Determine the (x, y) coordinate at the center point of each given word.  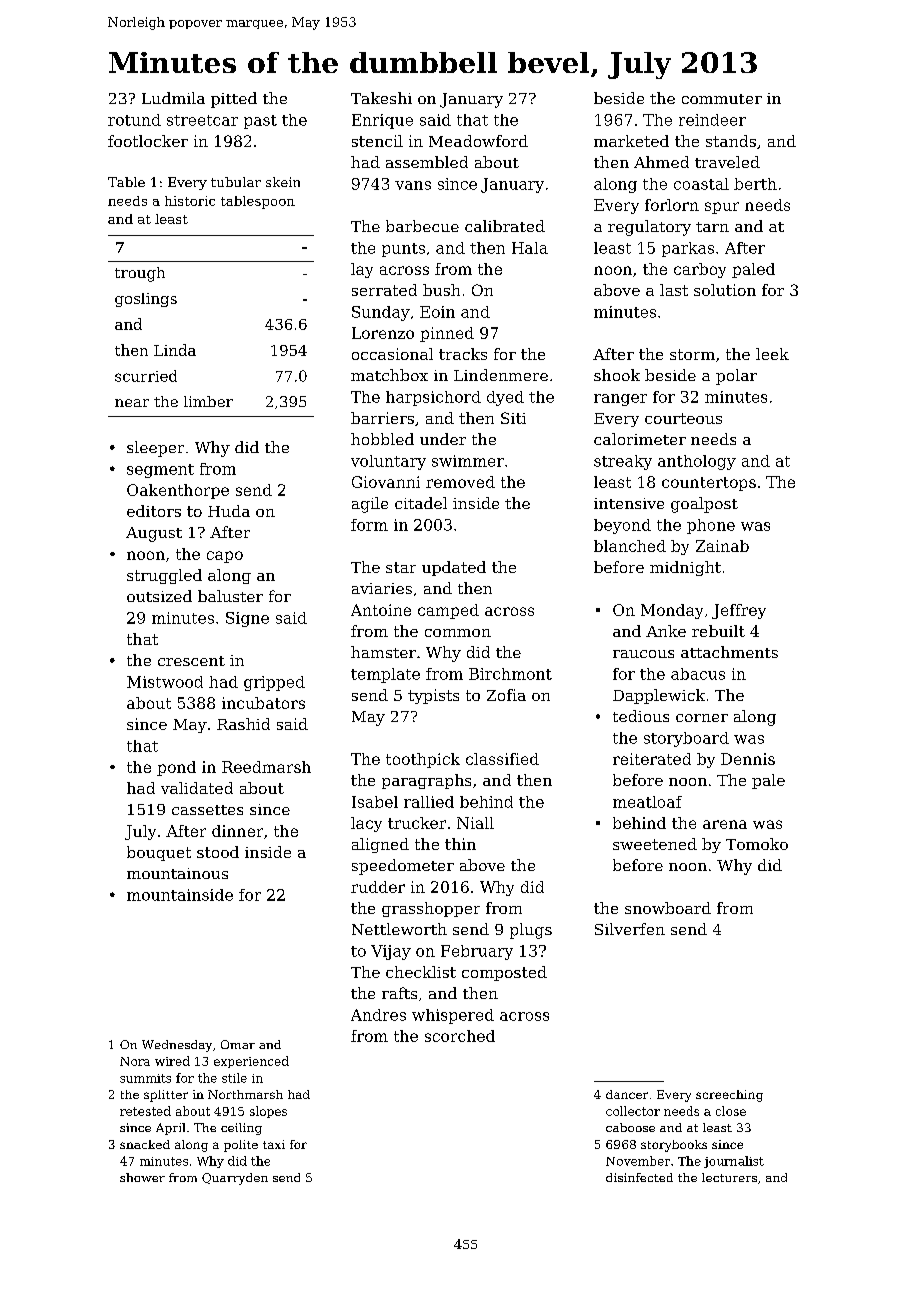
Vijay (391, 952)
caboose (630, 1127)
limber (208, 401)
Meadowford (478, 141)
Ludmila (173, 98)
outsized (159, 596)
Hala (530, 248)
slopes (268, 1112)
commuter (722, 99)
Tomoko (757, 844)
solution (725, 290)
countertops (709, 484)
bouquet (159, 853)
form (369, 525)
